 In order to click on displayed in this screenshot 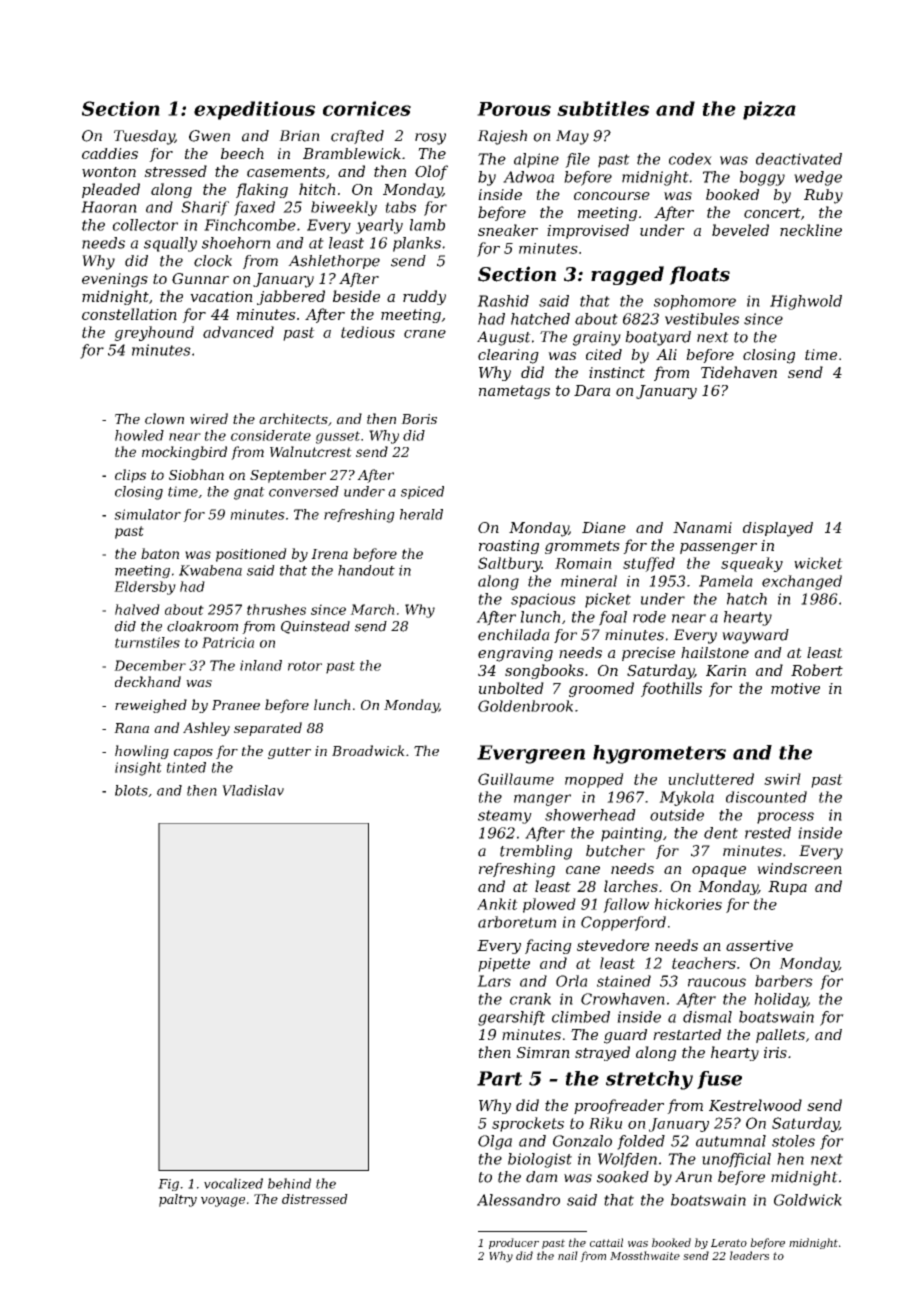, I will do `click(778, 529)`.
